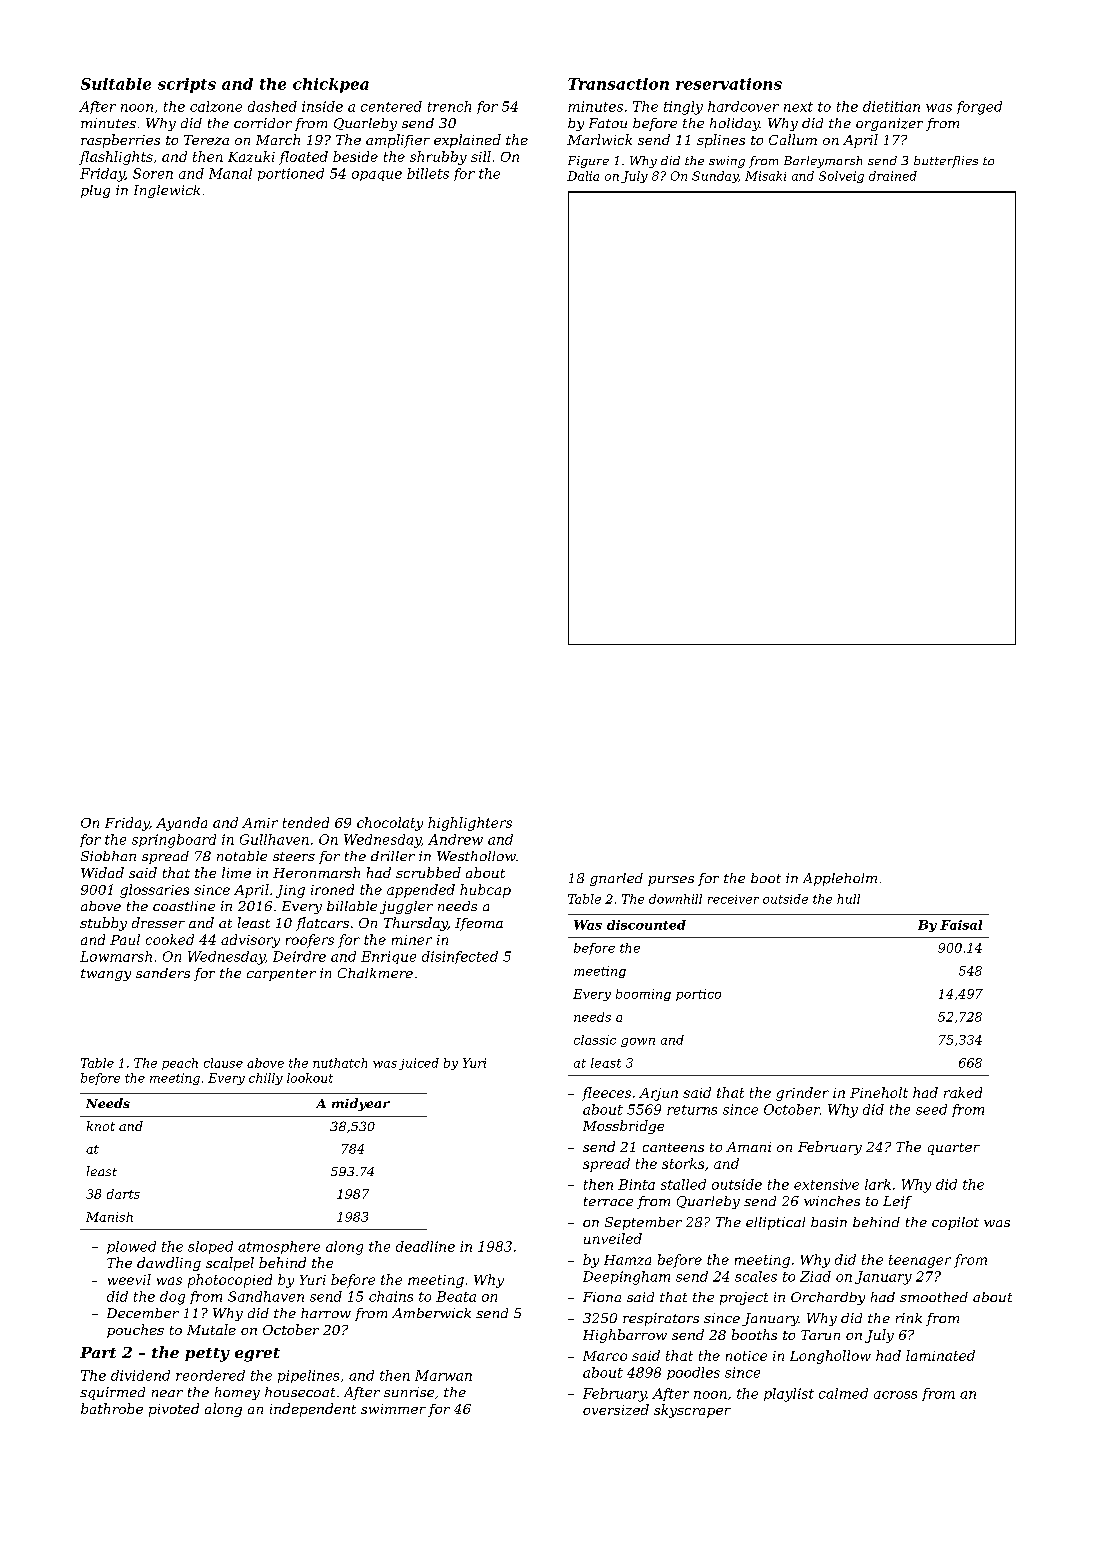  Describe the element at coordinates (618, 84) in the image. I see `Transaction` at that location.
